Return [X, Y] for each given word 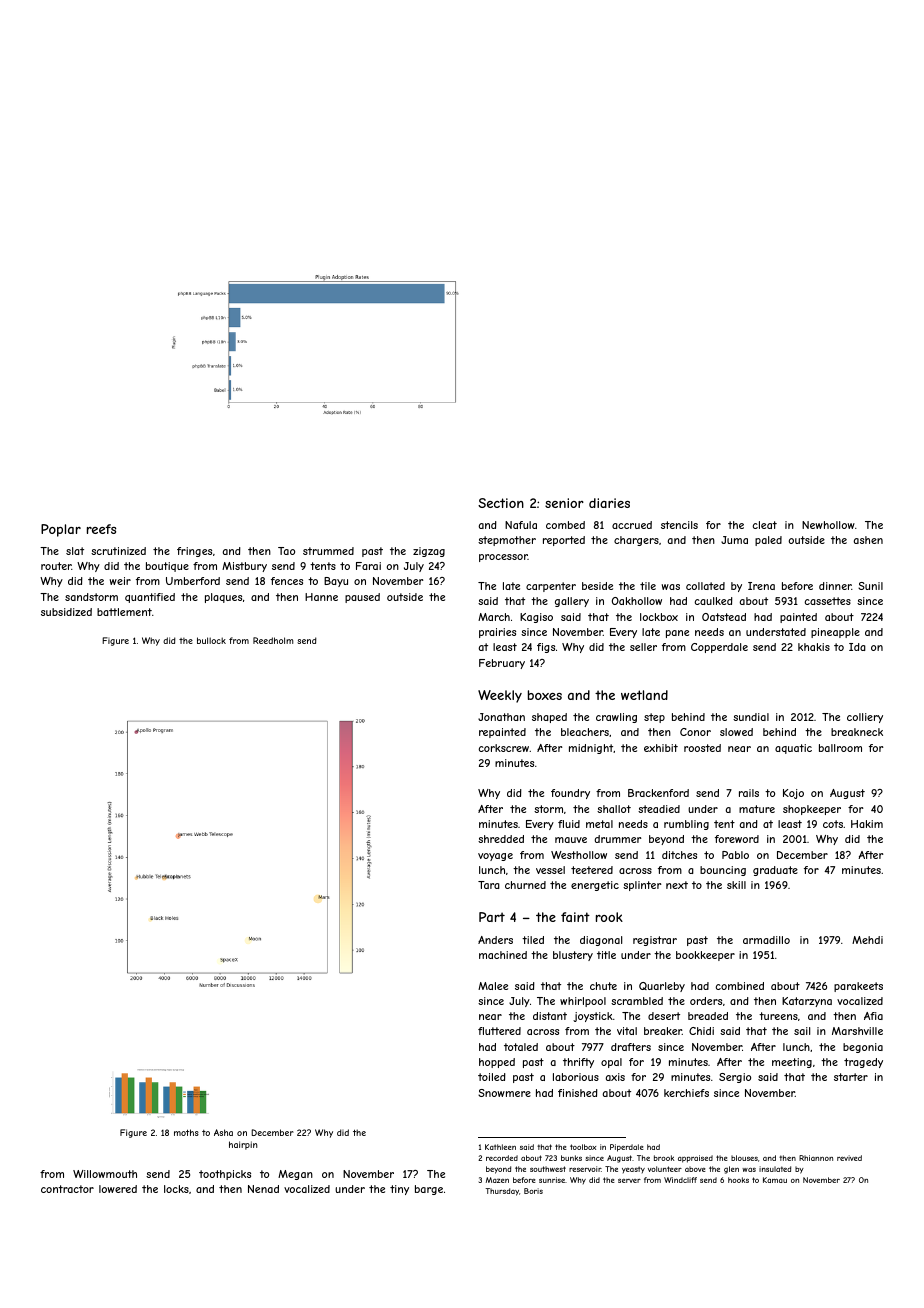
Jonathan [501, 717]
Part [492, 917]
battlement [124, 612]
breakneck [857, 732]
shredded [501, 839]
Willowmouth [105, 1174]
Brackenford [658, 793]
